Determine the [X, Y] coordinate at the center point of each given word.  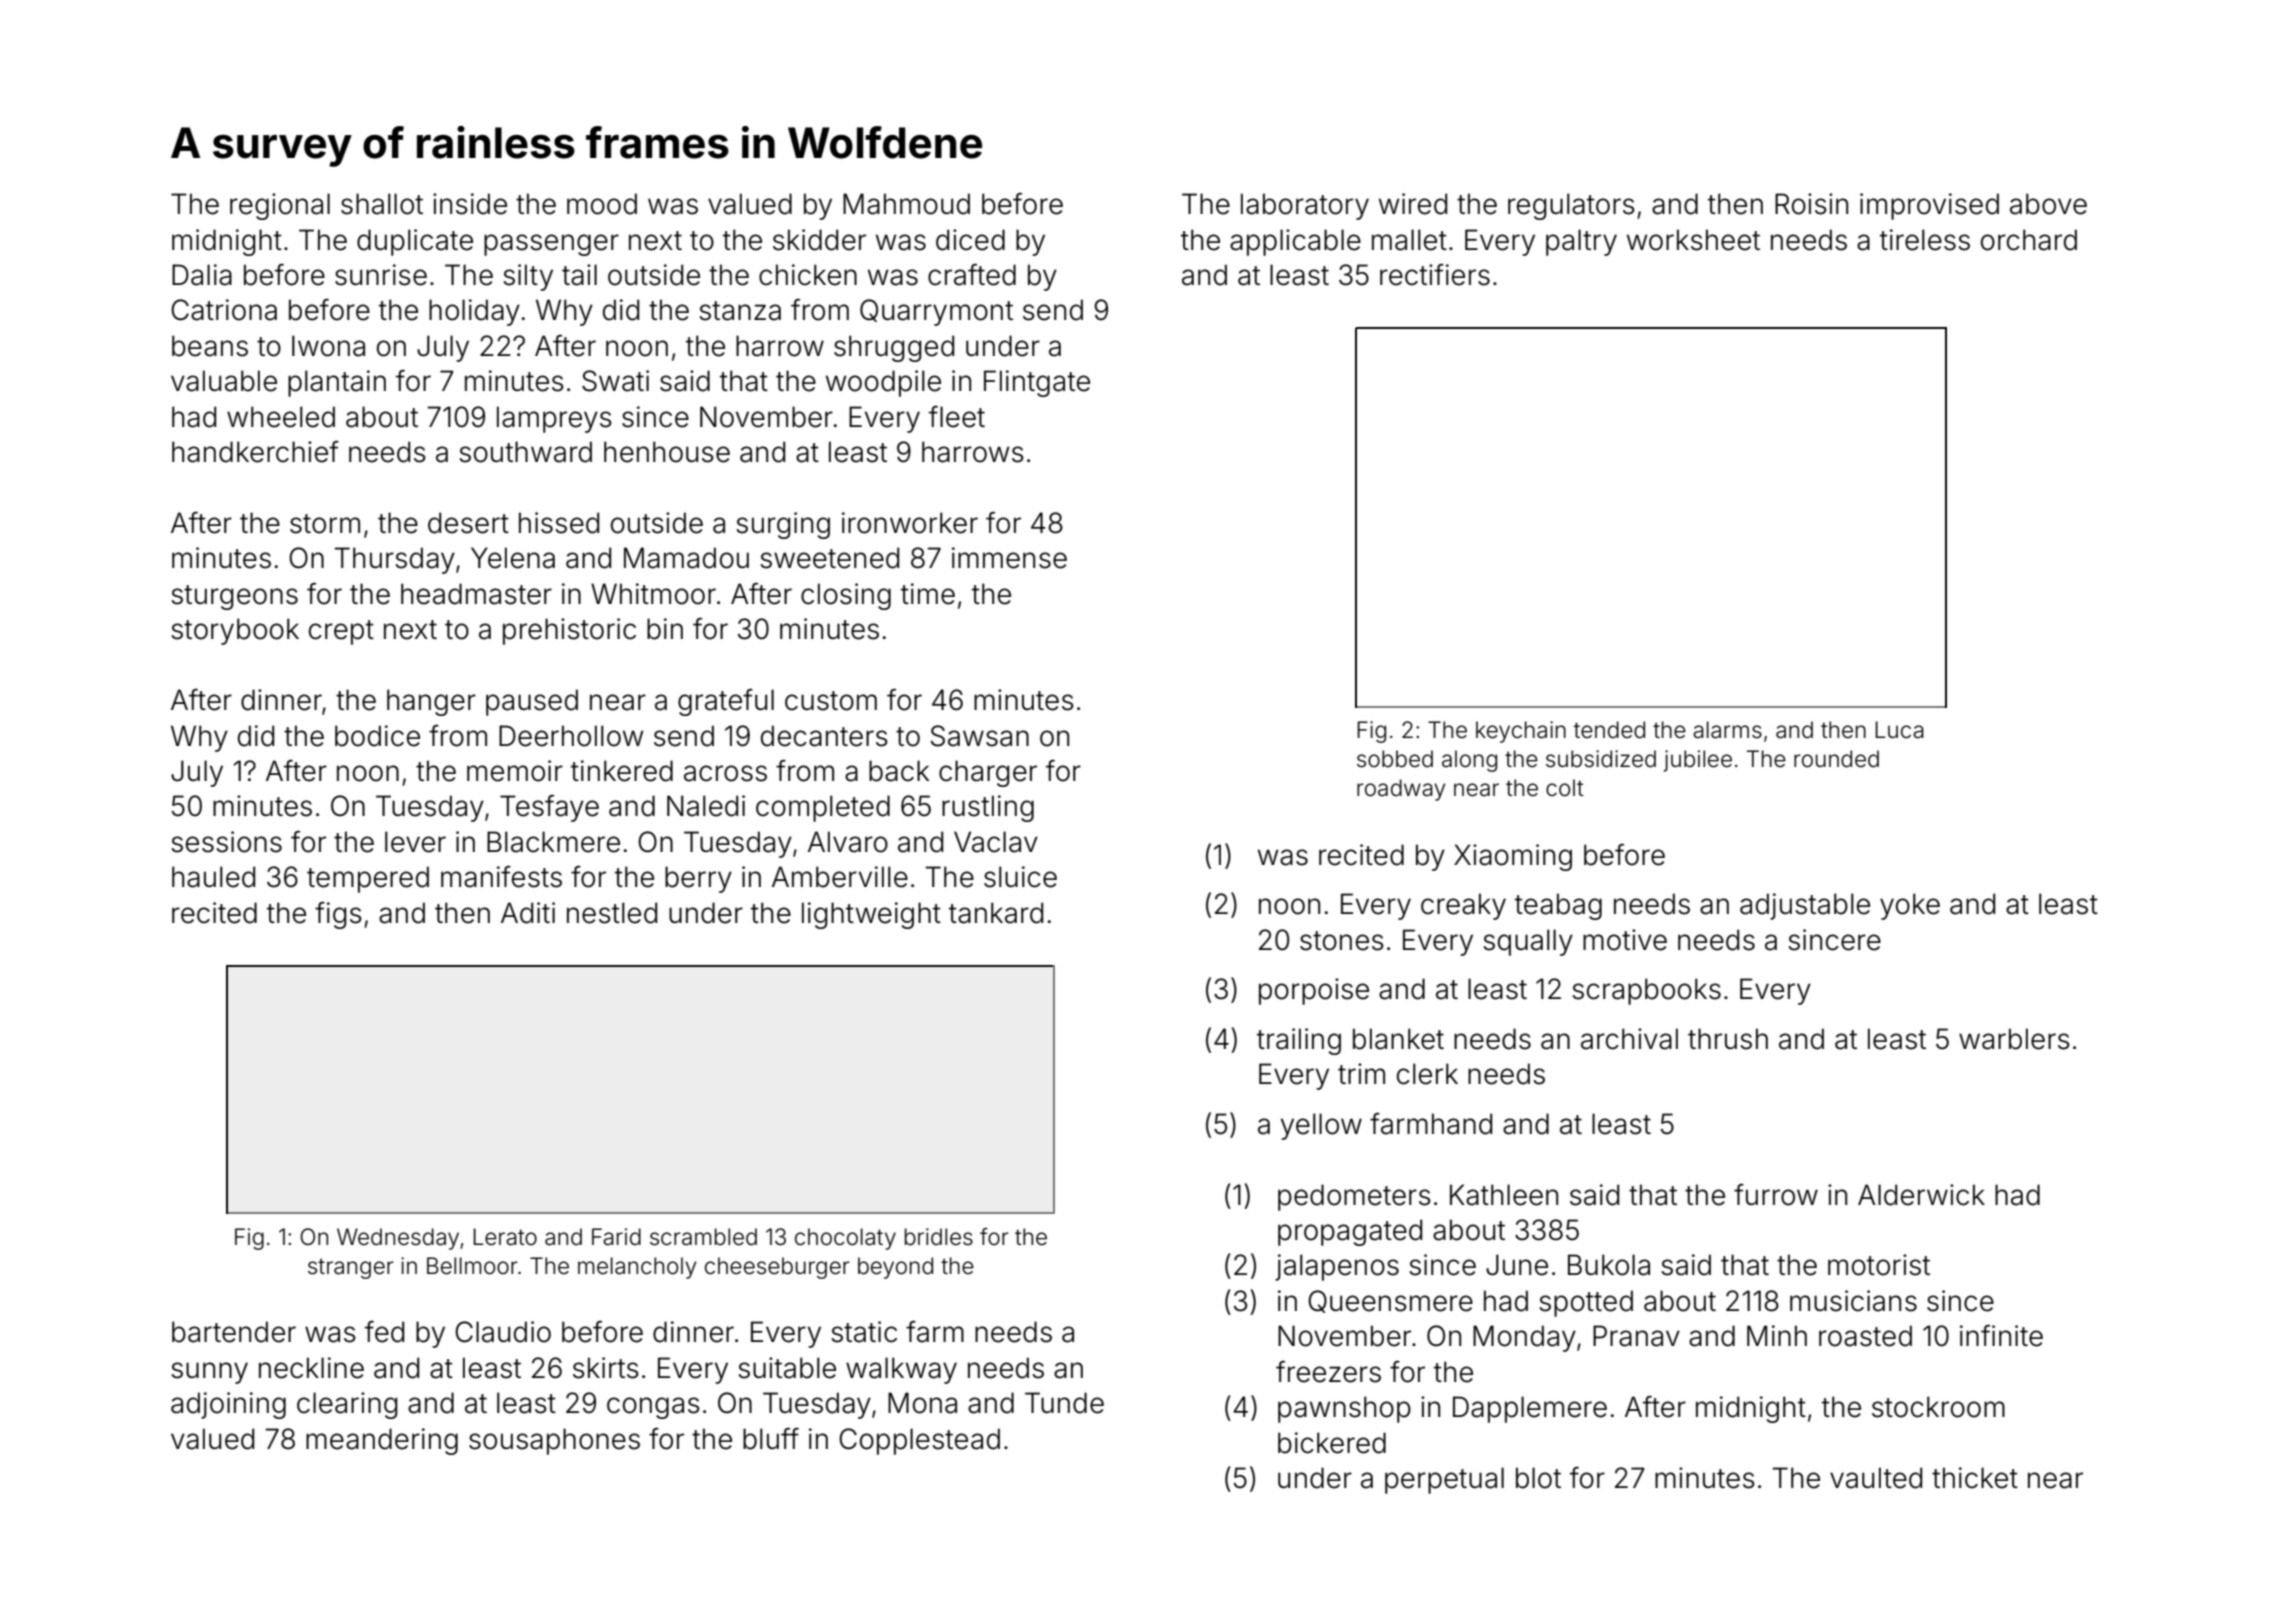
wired [1413, 204]
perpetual [1444, 1480]
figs [338, 915]
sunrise [381, 275]
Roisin [1811, 204]
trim [1361, 1073]
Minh [1777, 1335]
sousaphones [554, 1441]
